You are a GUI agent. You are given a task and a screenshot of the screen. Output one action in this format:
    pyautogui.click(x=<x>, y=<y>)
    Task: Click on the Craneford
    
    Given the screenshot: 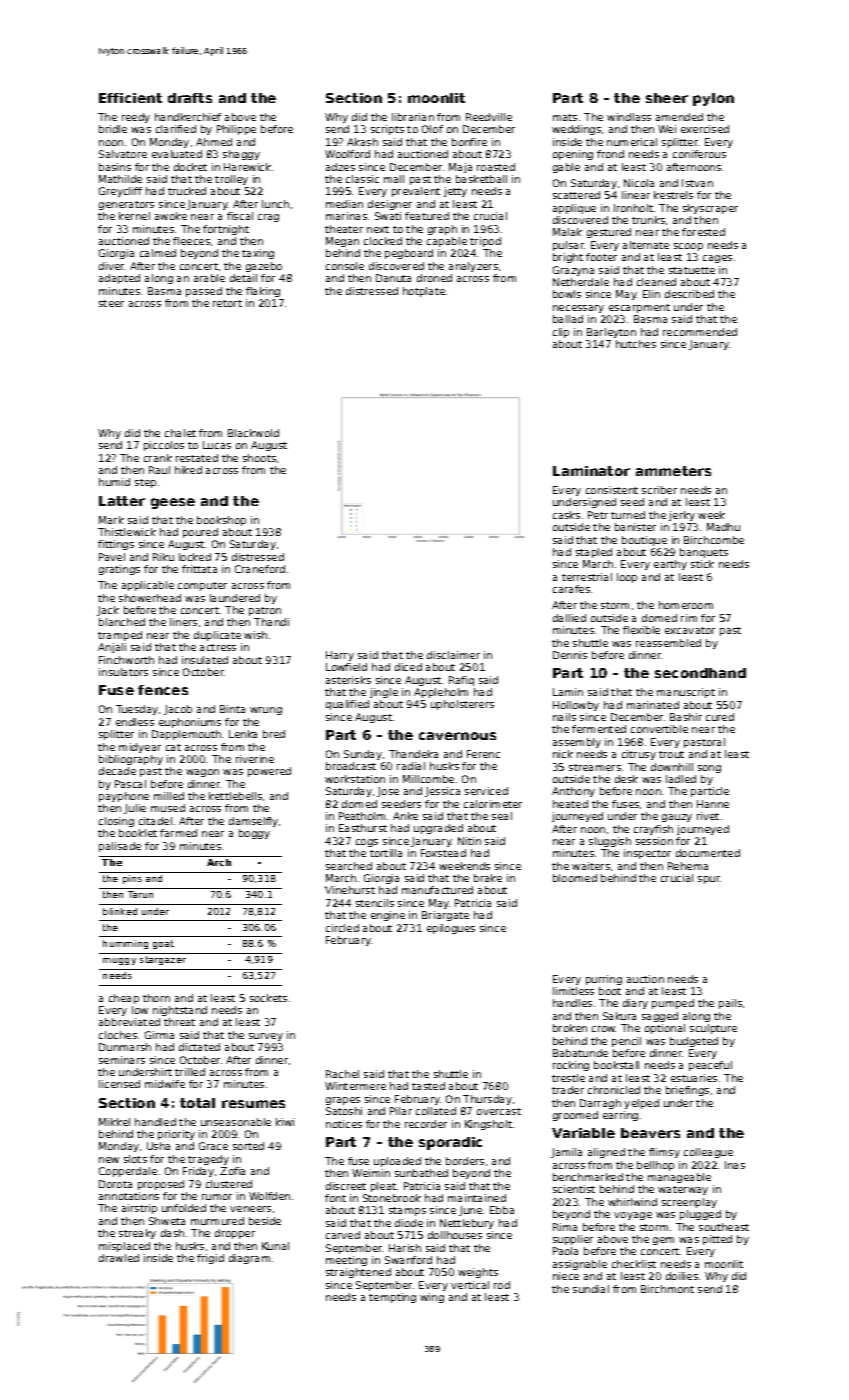 What is the action you would take?
    pyautogui.click(x=260, y=569)
